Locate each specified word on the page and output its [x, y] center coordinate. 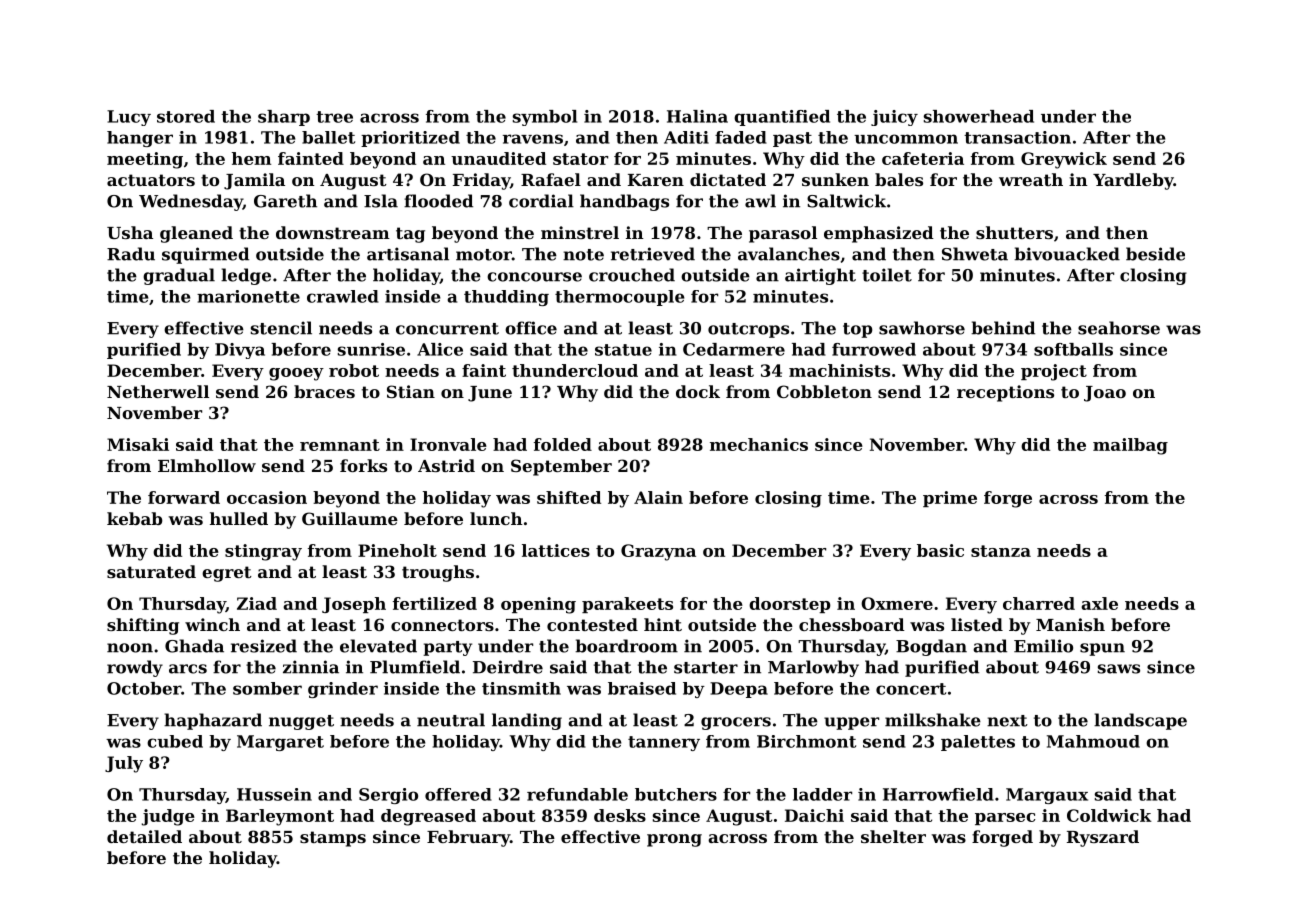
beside [1155, 254]
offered [458, 794]
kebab [134, 518]
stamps [333, 839]
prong [674, 840]
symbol [545, 118]
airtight [820, 276]
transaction [1017, 137]
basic [940, 550]
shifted [569, 497]
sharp [284, 118]
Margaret [280, 743]
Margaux [1047, 796]
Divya [240, 351]
